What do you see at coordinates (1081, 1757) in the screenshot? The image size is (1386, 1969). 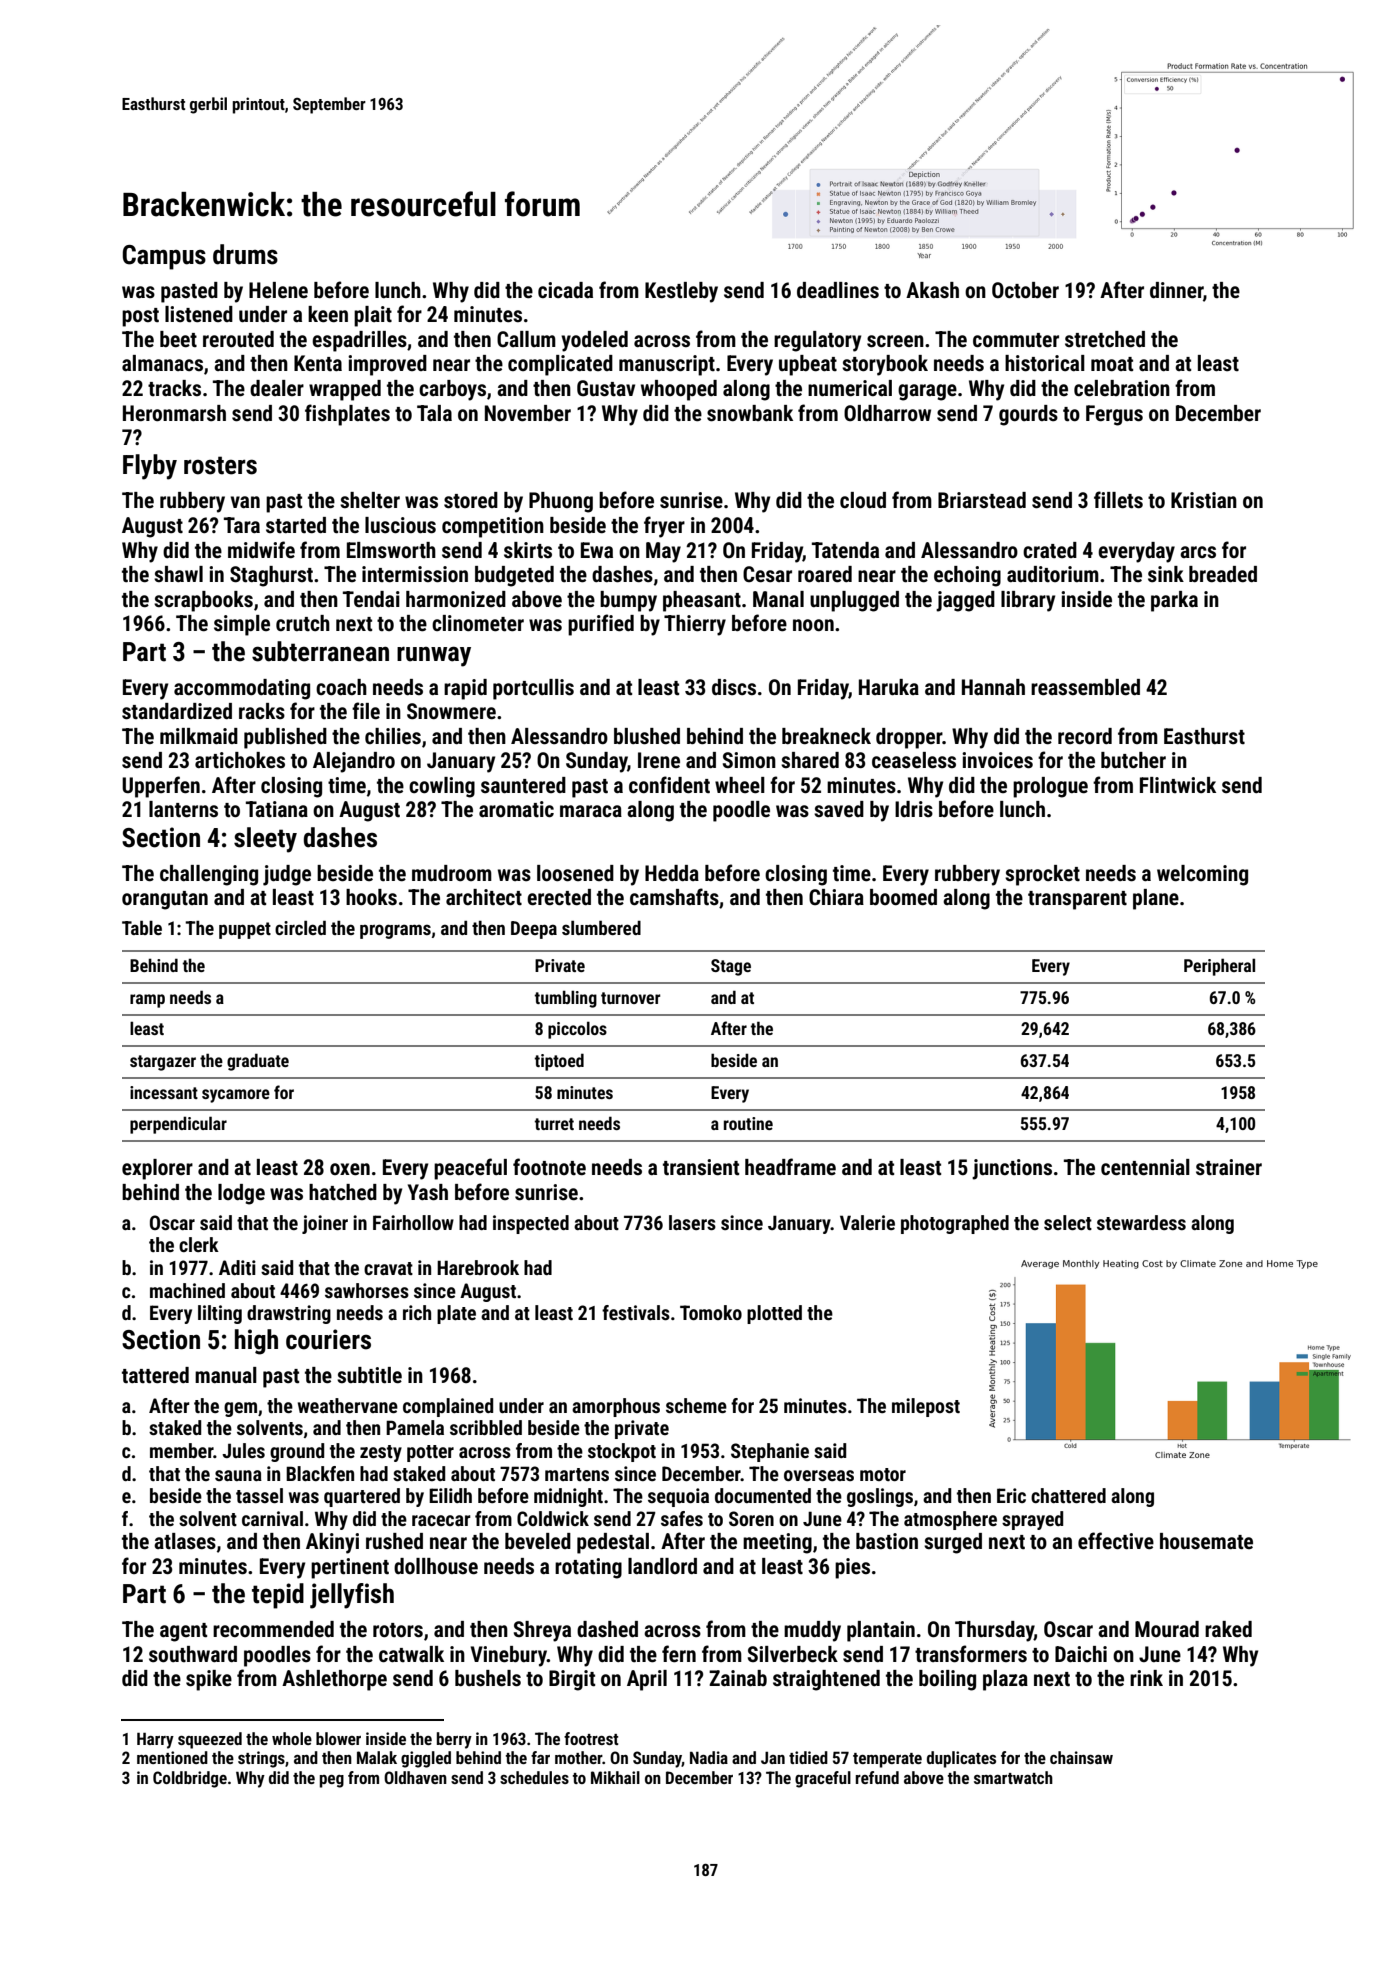 I see `chainsaw` at bounding box center [1081, 1757].
